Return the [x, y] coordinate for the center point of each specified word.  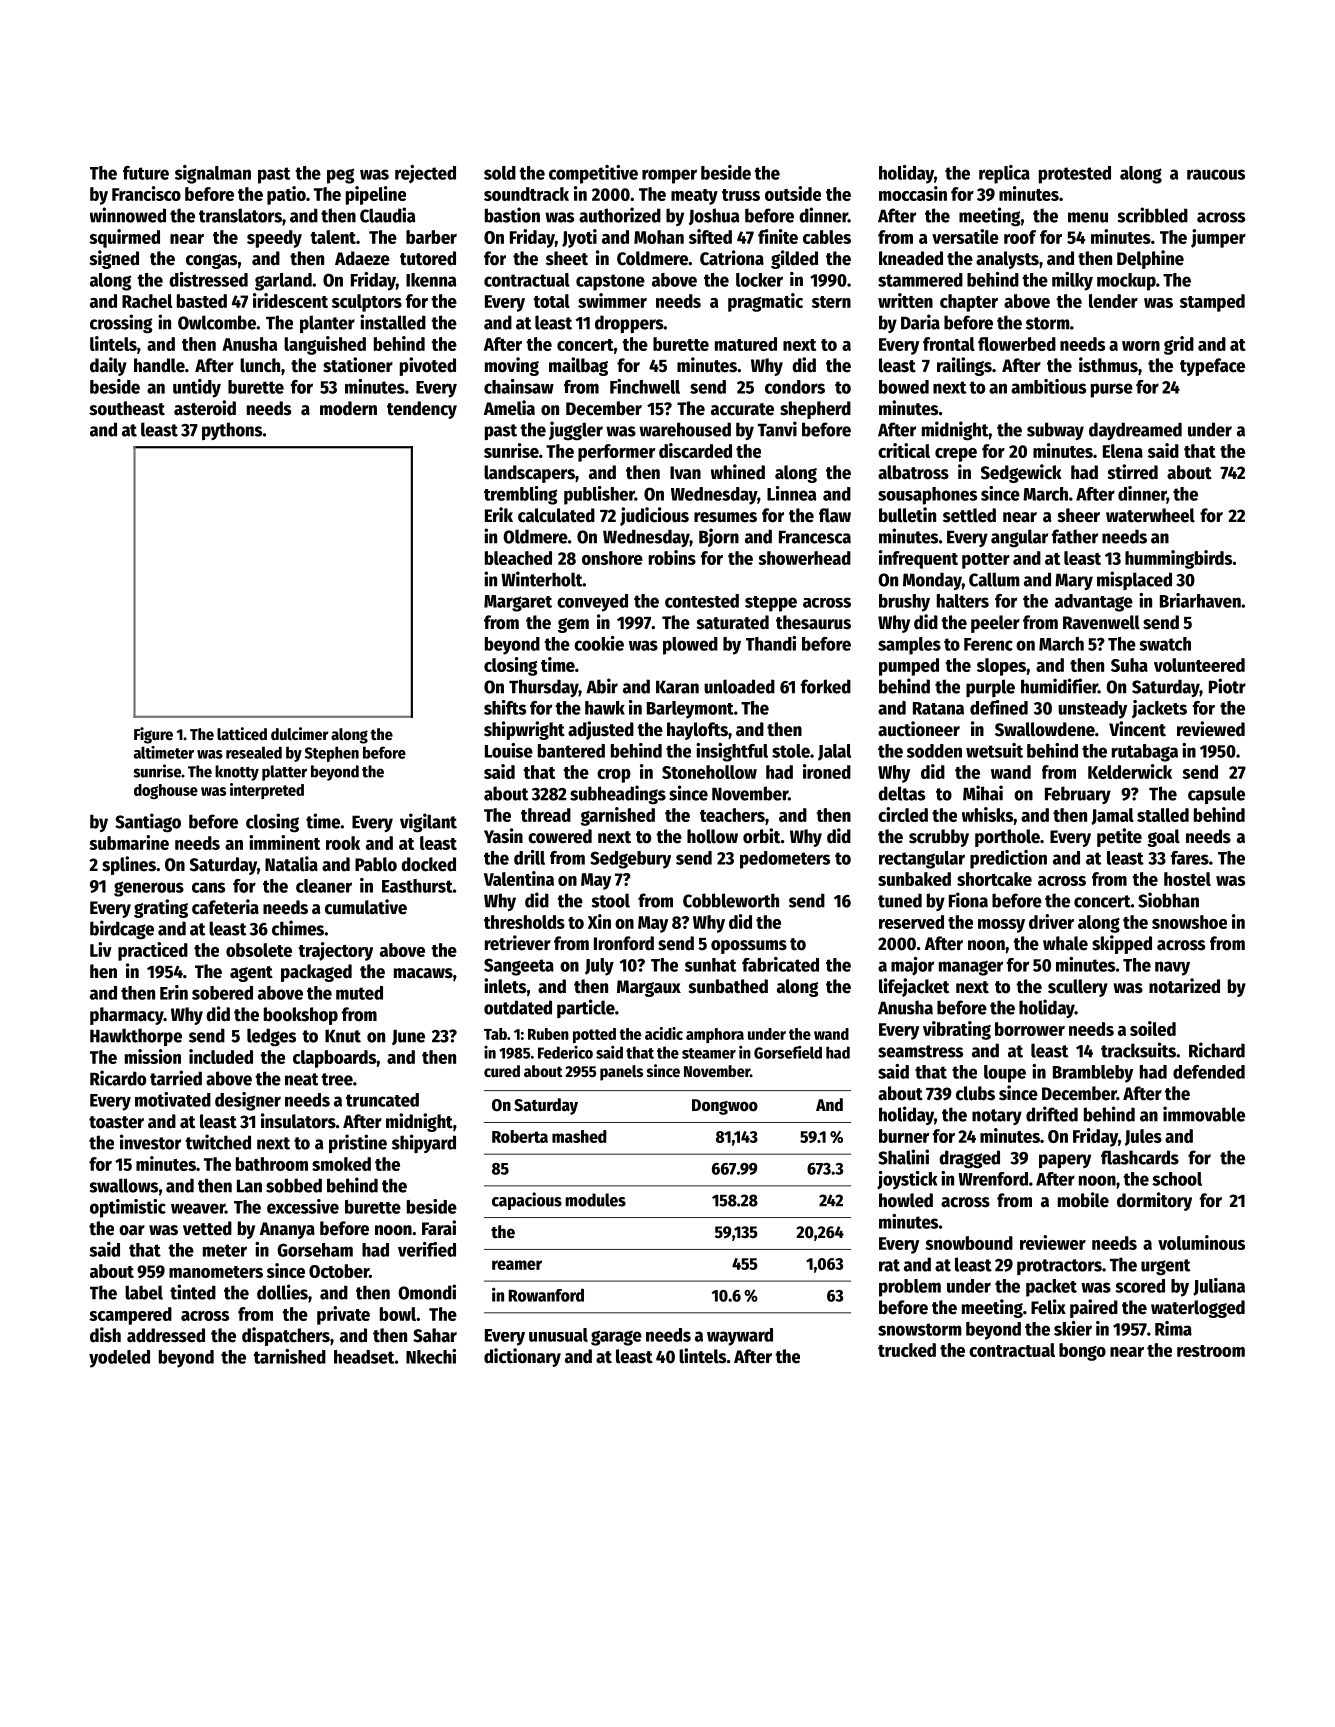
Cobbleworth [731, 900]
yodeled [119, 1359]
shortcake [994, 879]
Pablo [376, 864]
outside [793, 193]
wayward [740, 1337]
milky [1072, 281]
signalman [213, 174]
